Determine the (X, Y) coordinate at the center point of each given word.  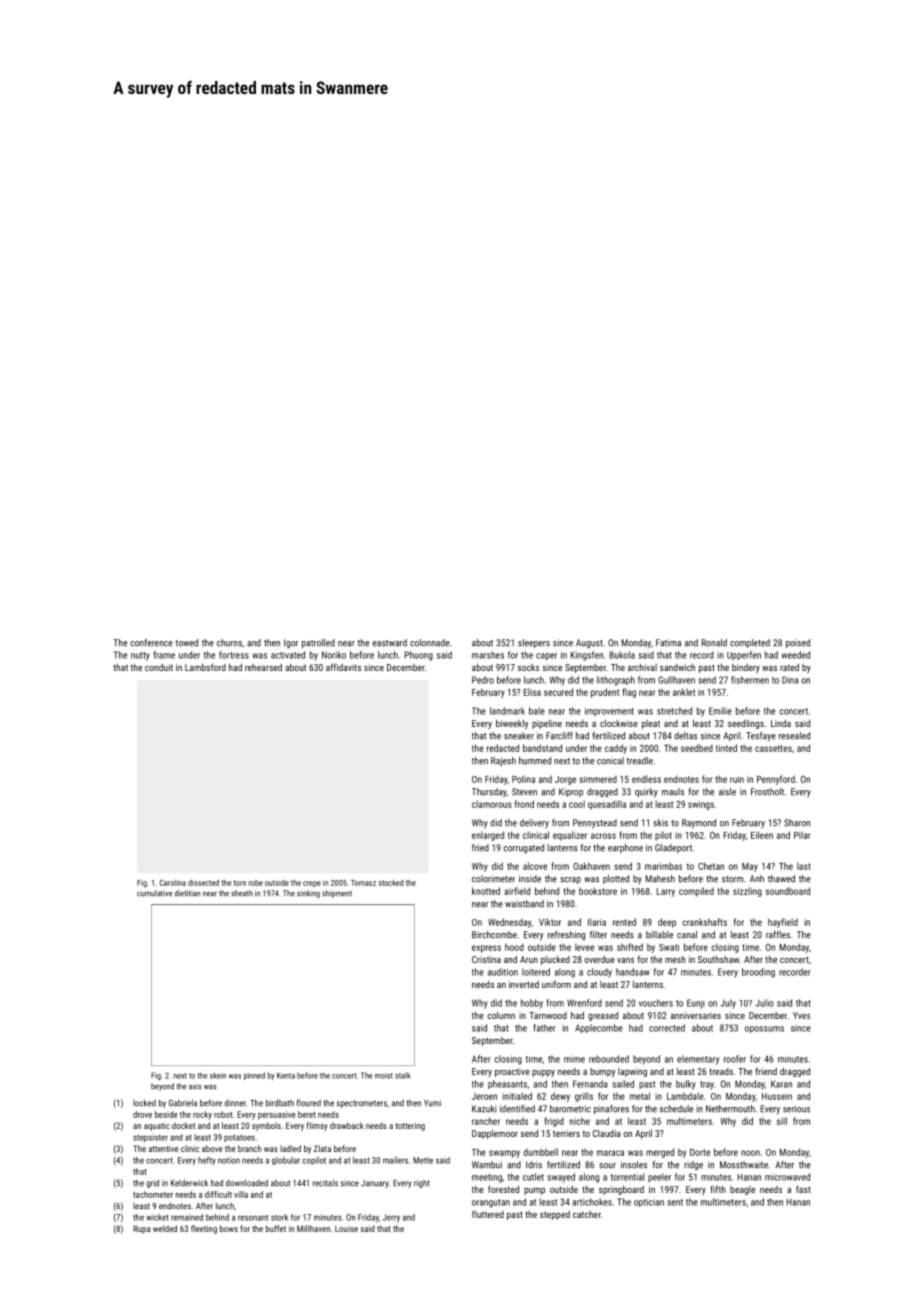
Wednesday (509, 923)
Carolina (173, 883)
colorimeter (493, 879)
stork (279, 1217)
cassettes (773, 748)
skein (218, 1075)
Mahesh (660, 879)
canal (687, 935)
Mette (423, 1160)
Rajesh (503, 761)
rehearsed (263, 667)
